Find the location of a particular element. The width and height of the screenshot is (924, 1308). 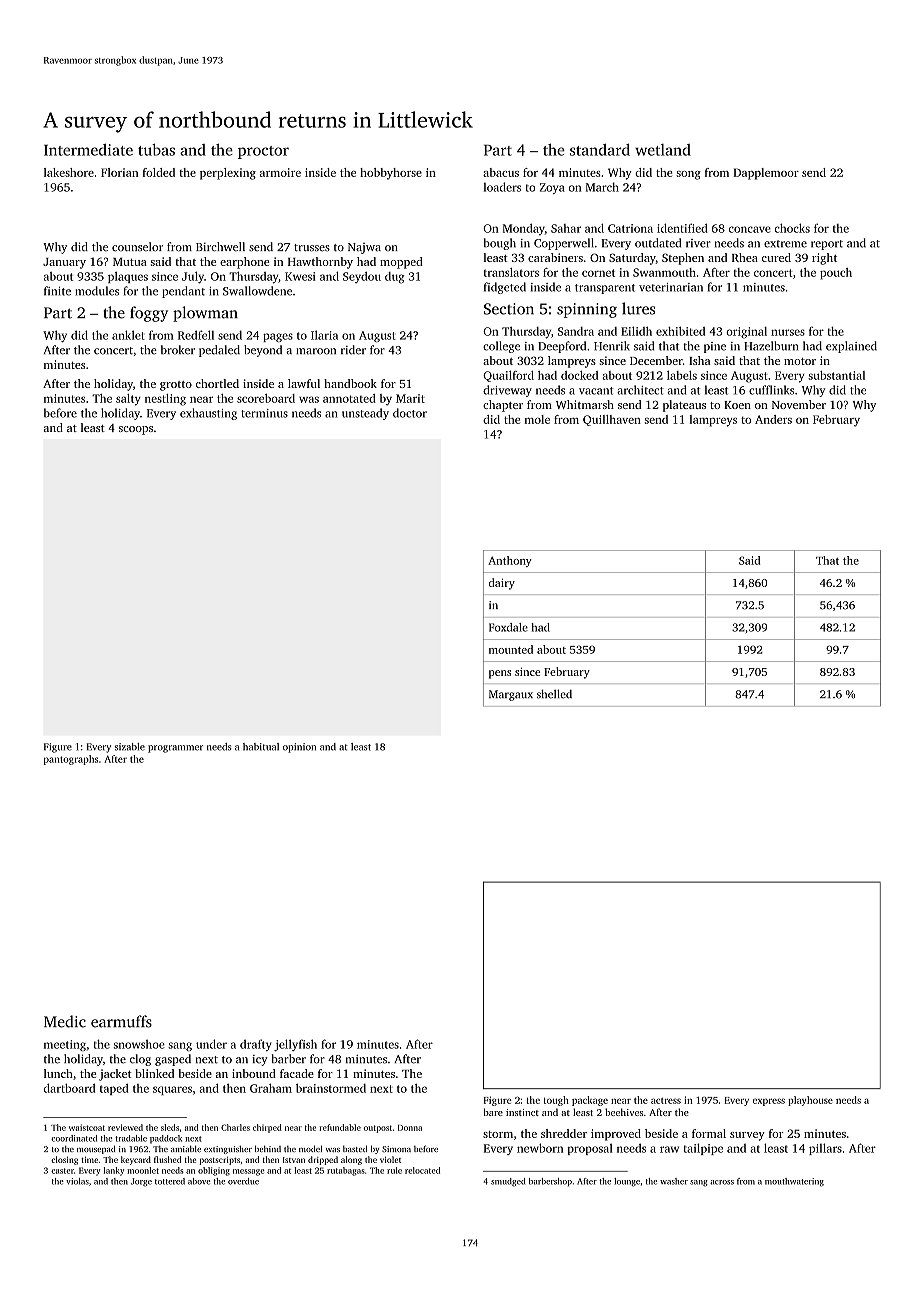

Foxdale is located at coordinates (508, 627).
